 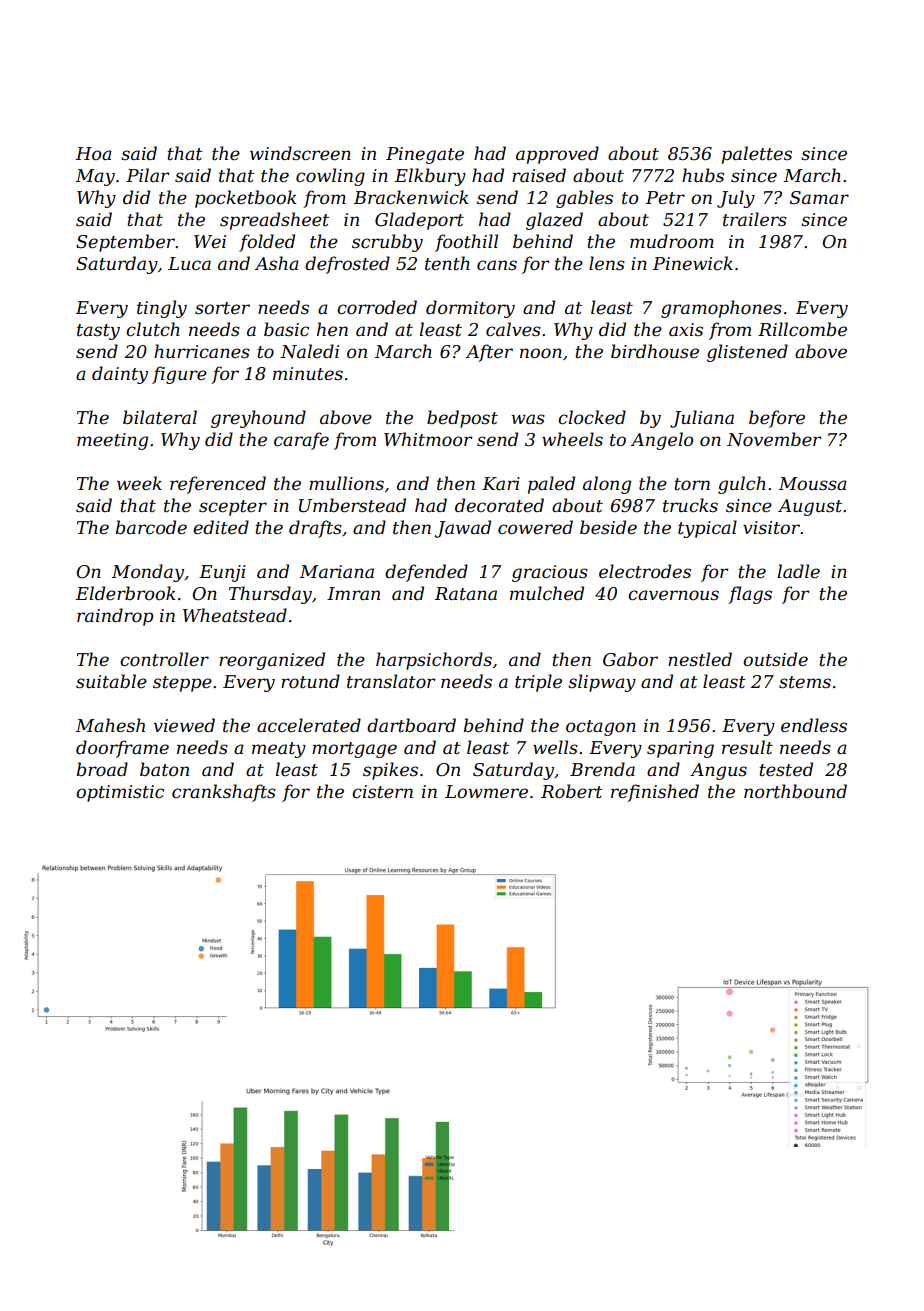 What do you see at coordinates (94, 153) in the screenshot?
I see `Hoa` at bounding box center [94, 153].
